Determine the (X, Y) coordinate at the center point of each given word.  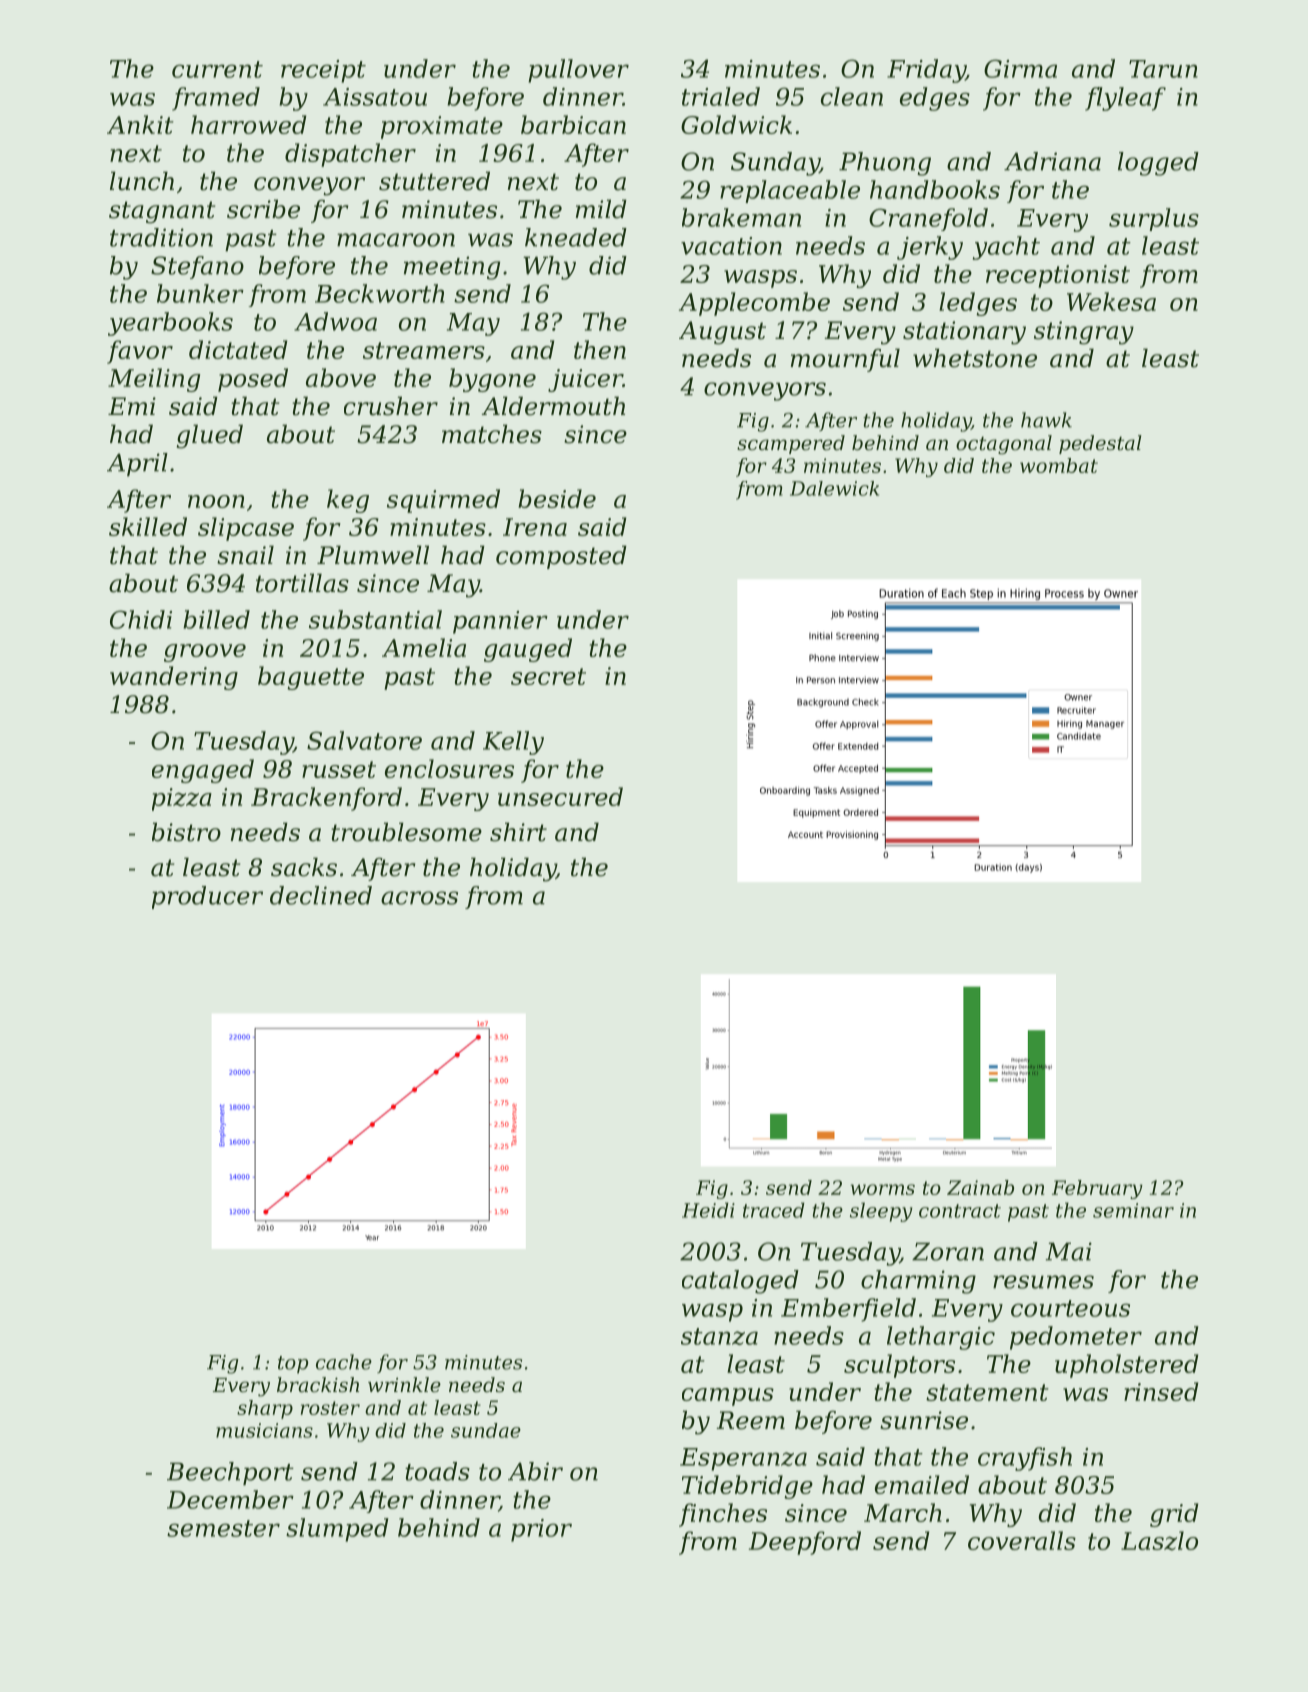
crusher (391, 406)
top (293, 1365)
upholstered (1126, 1366)
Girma (1020, 68)
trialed (721, 96)
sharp (265, 1409)
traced (774, 1210)
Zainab (980, 1187)
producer (207, 897)
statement (987, 1392)
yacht (1006, 248)
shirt (518, 832)
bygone (492, 380)
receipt (323, 71)
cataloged (740, 1282)
